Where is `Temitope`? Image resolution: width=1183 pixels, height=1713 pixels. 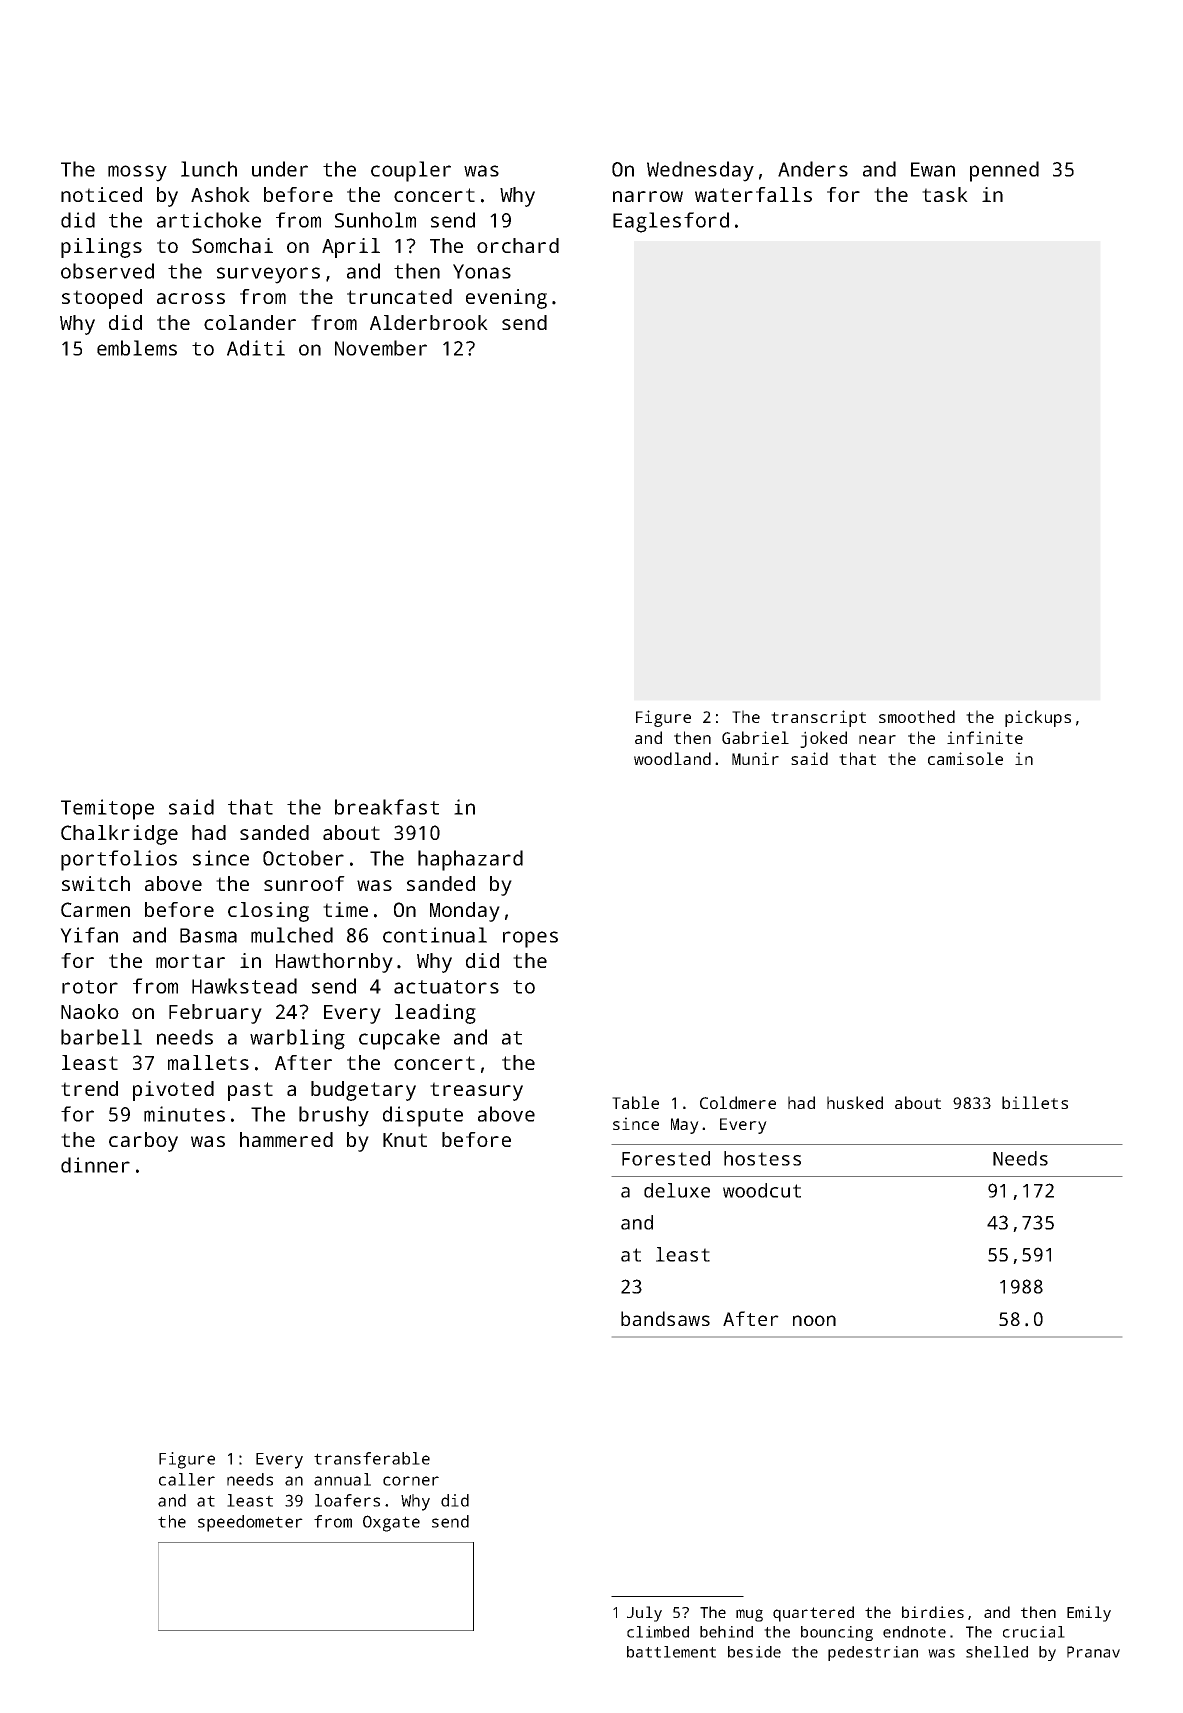
Temitope is located at coordinates (107, 809).
